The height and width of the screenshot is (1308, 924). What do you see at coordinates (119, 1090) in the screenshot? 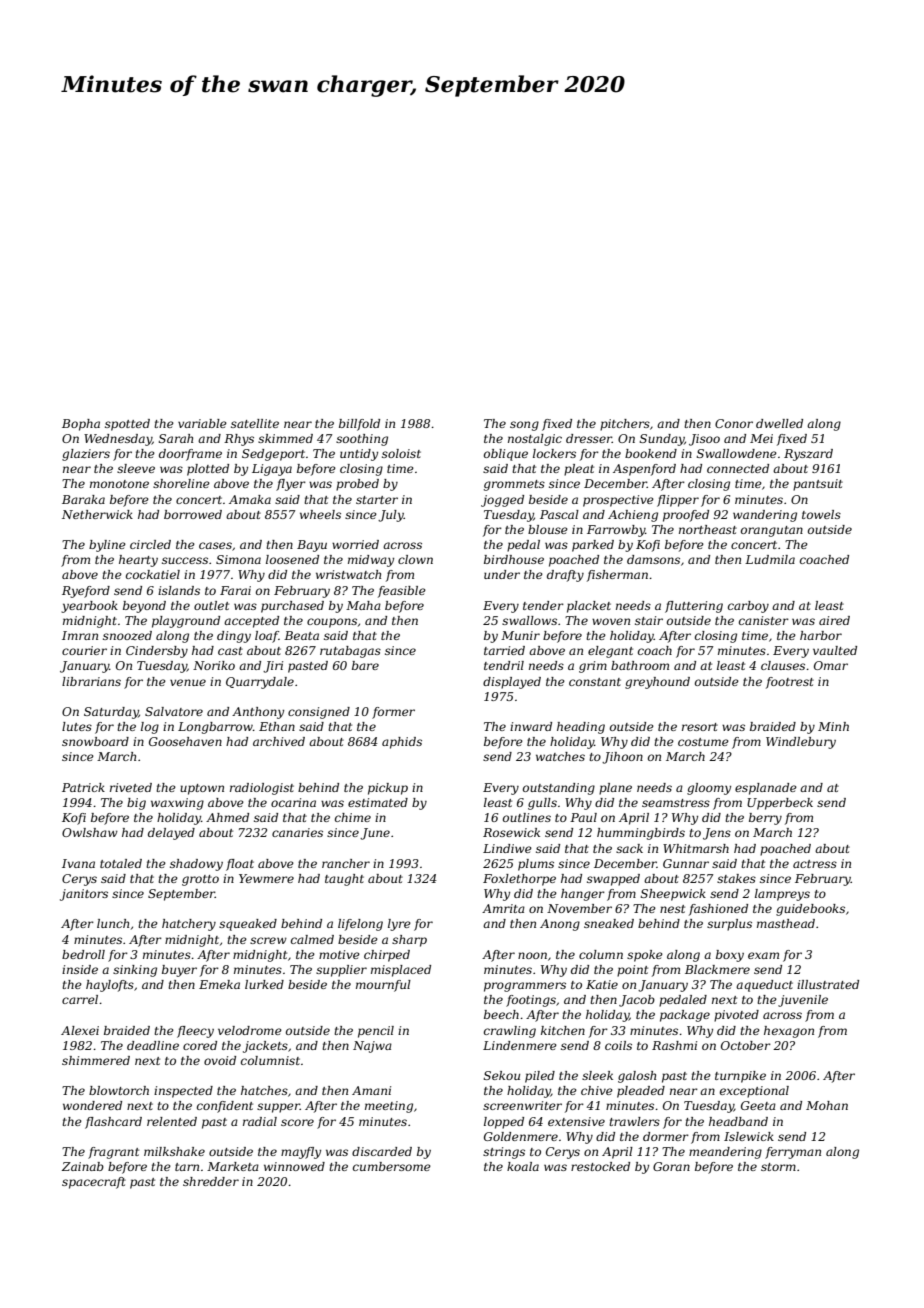
I see `blowtorch` at bounding box center [119, 1090].
